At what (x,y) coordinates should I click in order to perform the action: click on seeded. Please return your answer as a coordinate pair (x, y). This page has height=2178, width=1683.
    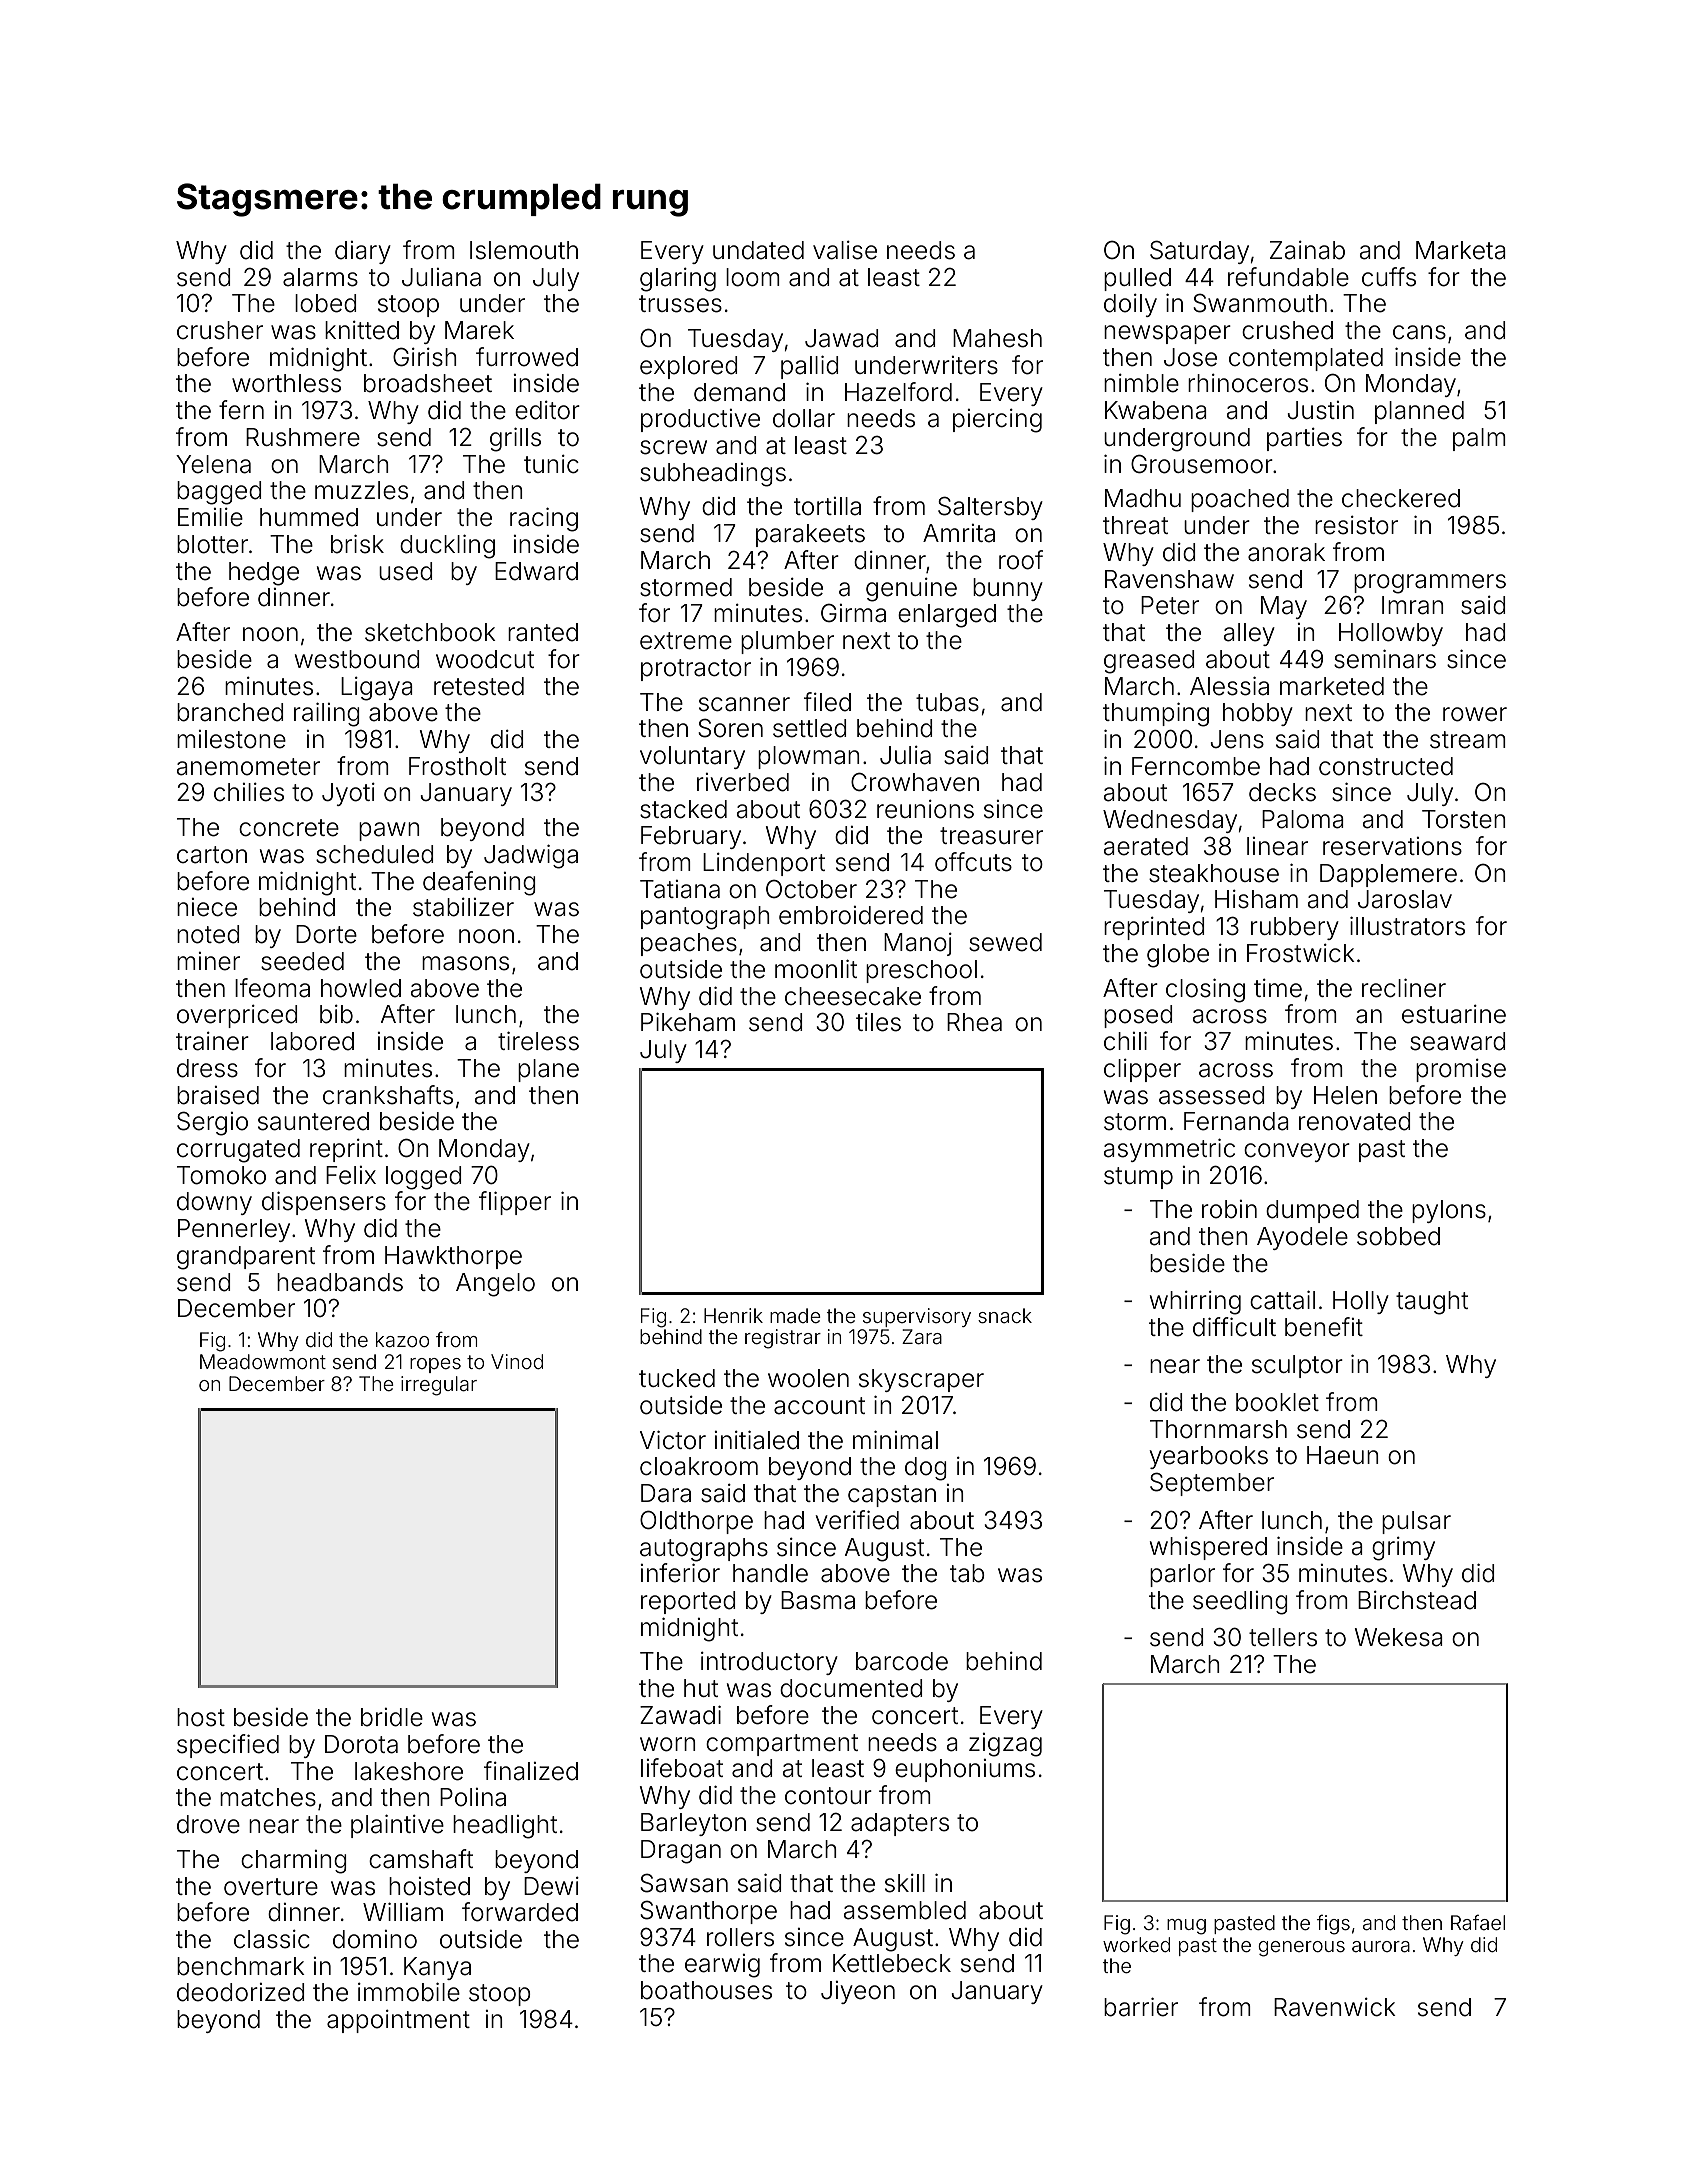
    Looking at the image, I should click on (302, 961).
